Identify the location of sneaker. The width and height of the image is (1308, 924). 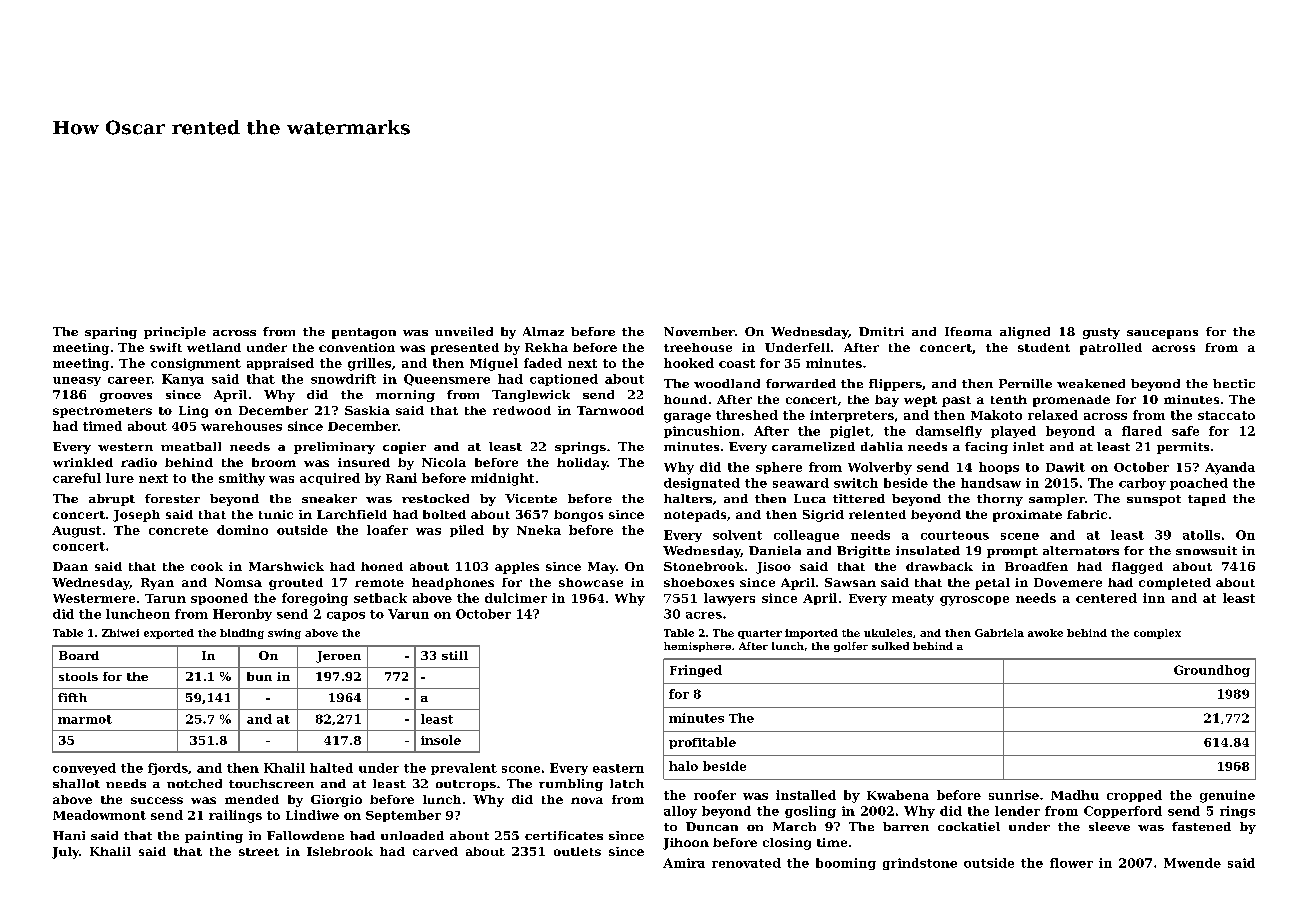
(329, 498).
